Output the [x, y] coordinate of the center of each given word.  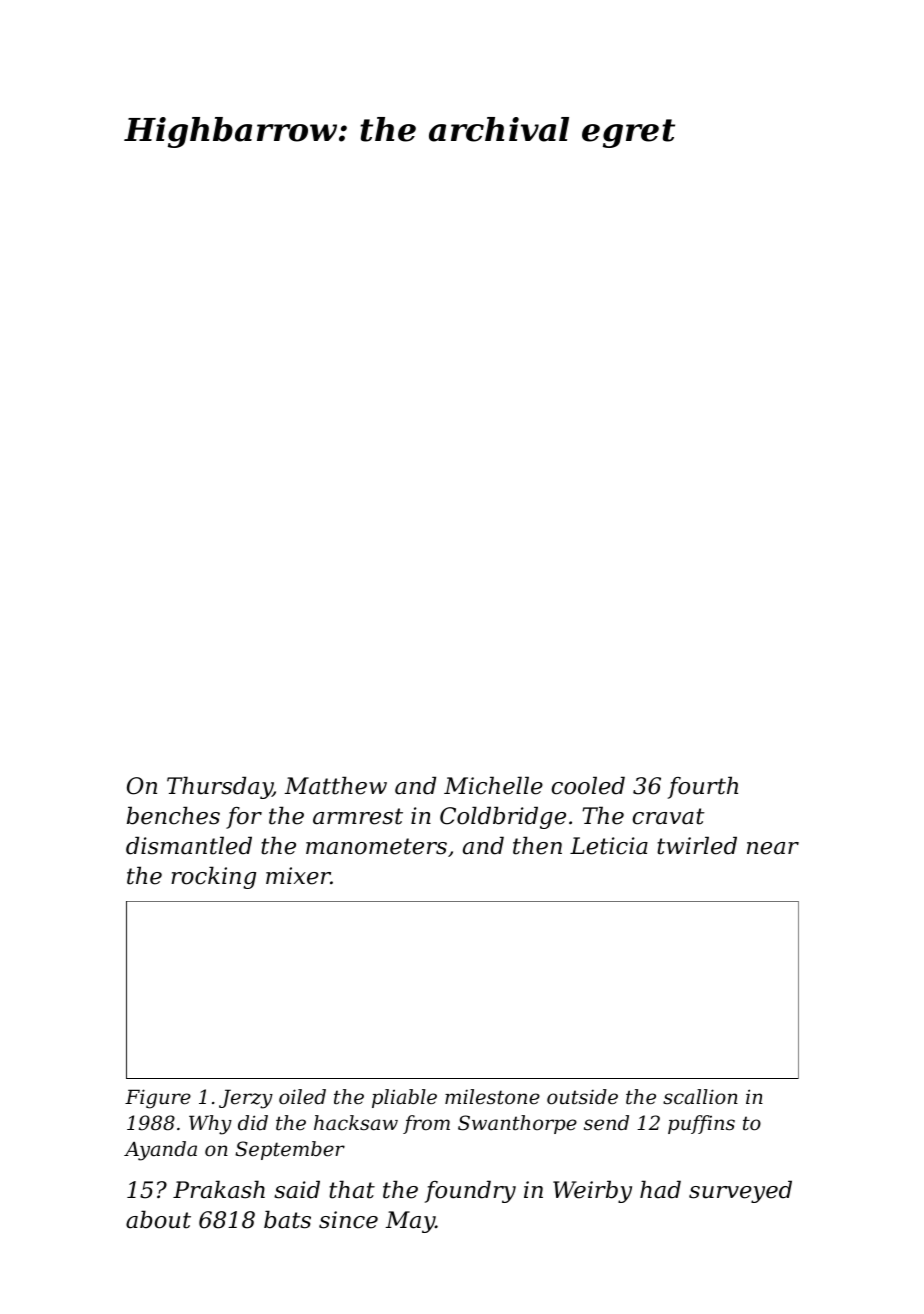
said [297, 1189]
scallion [700, 1097]
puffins [701, 1124]
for [244, 818]
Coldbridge [503, 817]
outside [582, 1097]
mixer [298, 876]
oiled [302, 1097]
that [352, 1189]
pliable [404, 1098]
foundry [470, 1191]
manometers [376, 846]
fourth [703, 787]
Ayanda [160, 1151]
